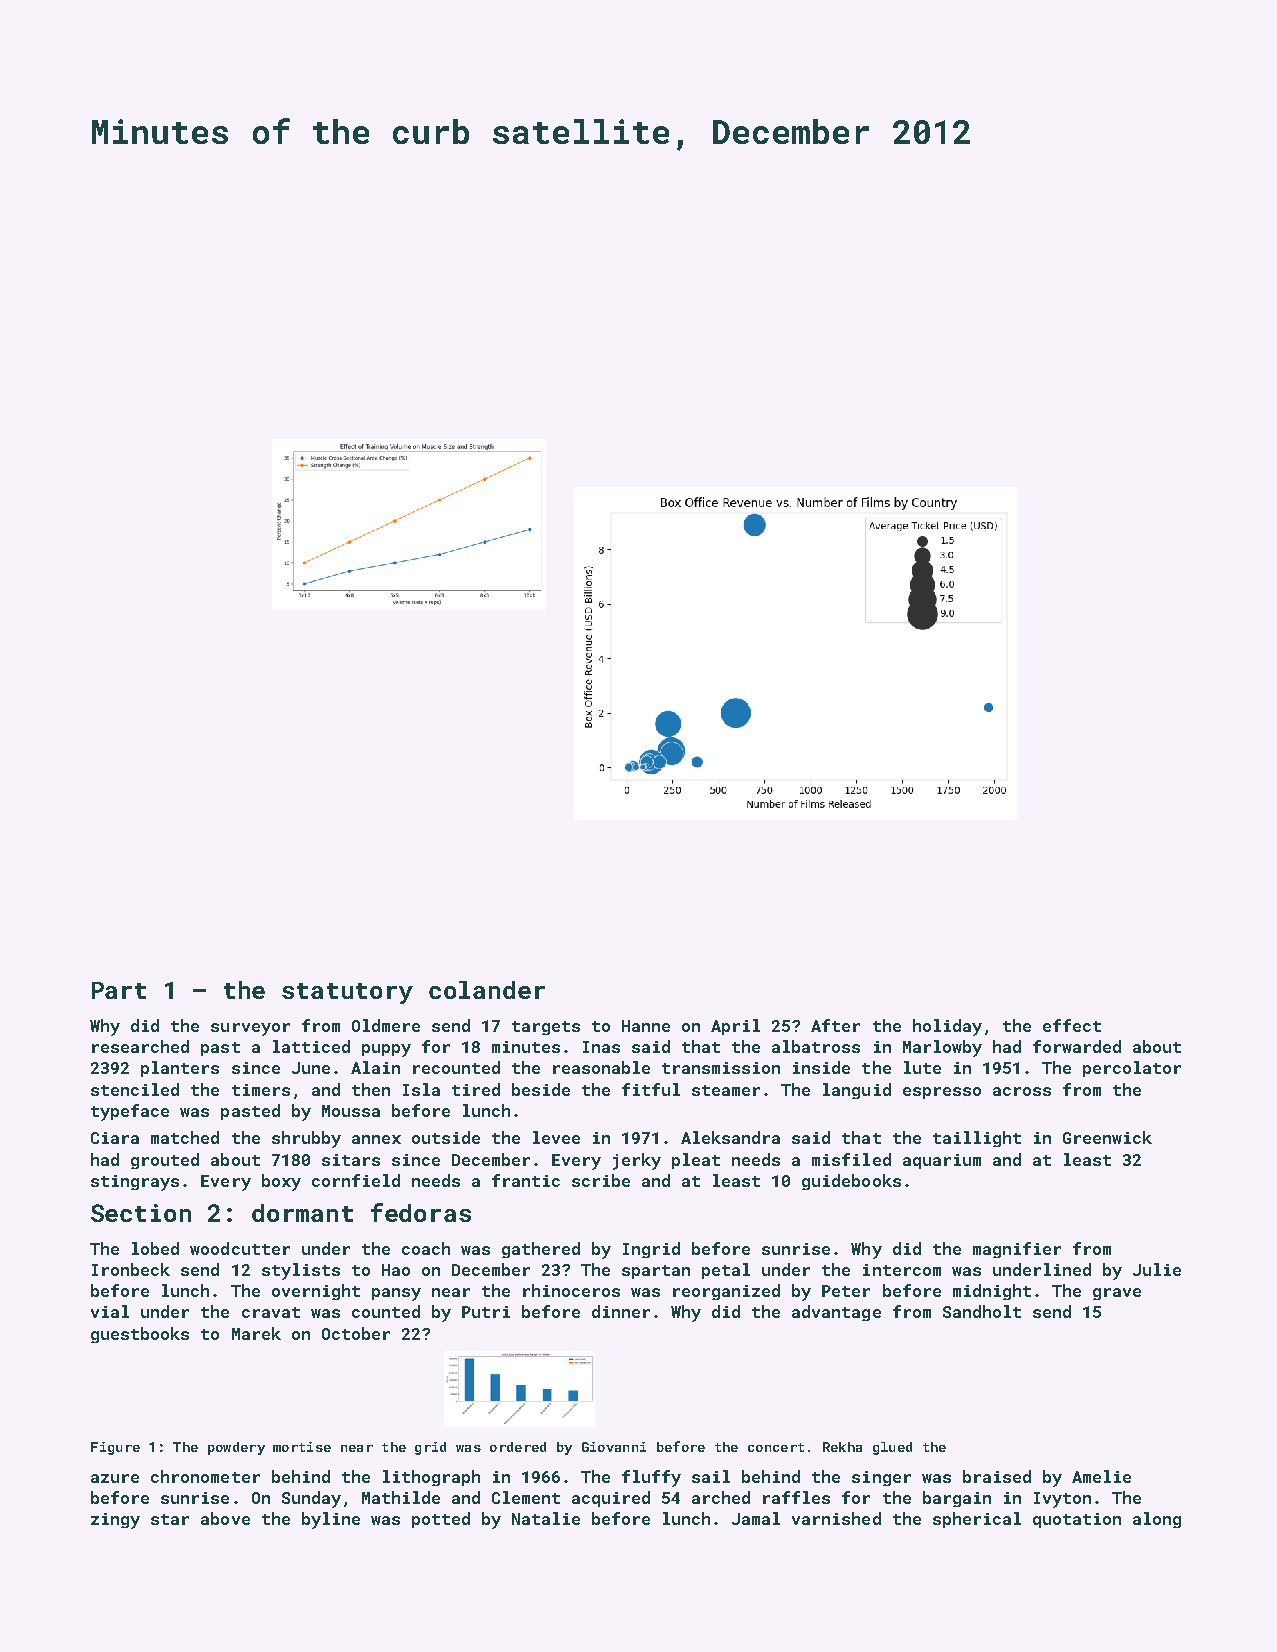  Describe the element at coordinates (977, 1139) in the screenshot. I see `taillight` at that location.
